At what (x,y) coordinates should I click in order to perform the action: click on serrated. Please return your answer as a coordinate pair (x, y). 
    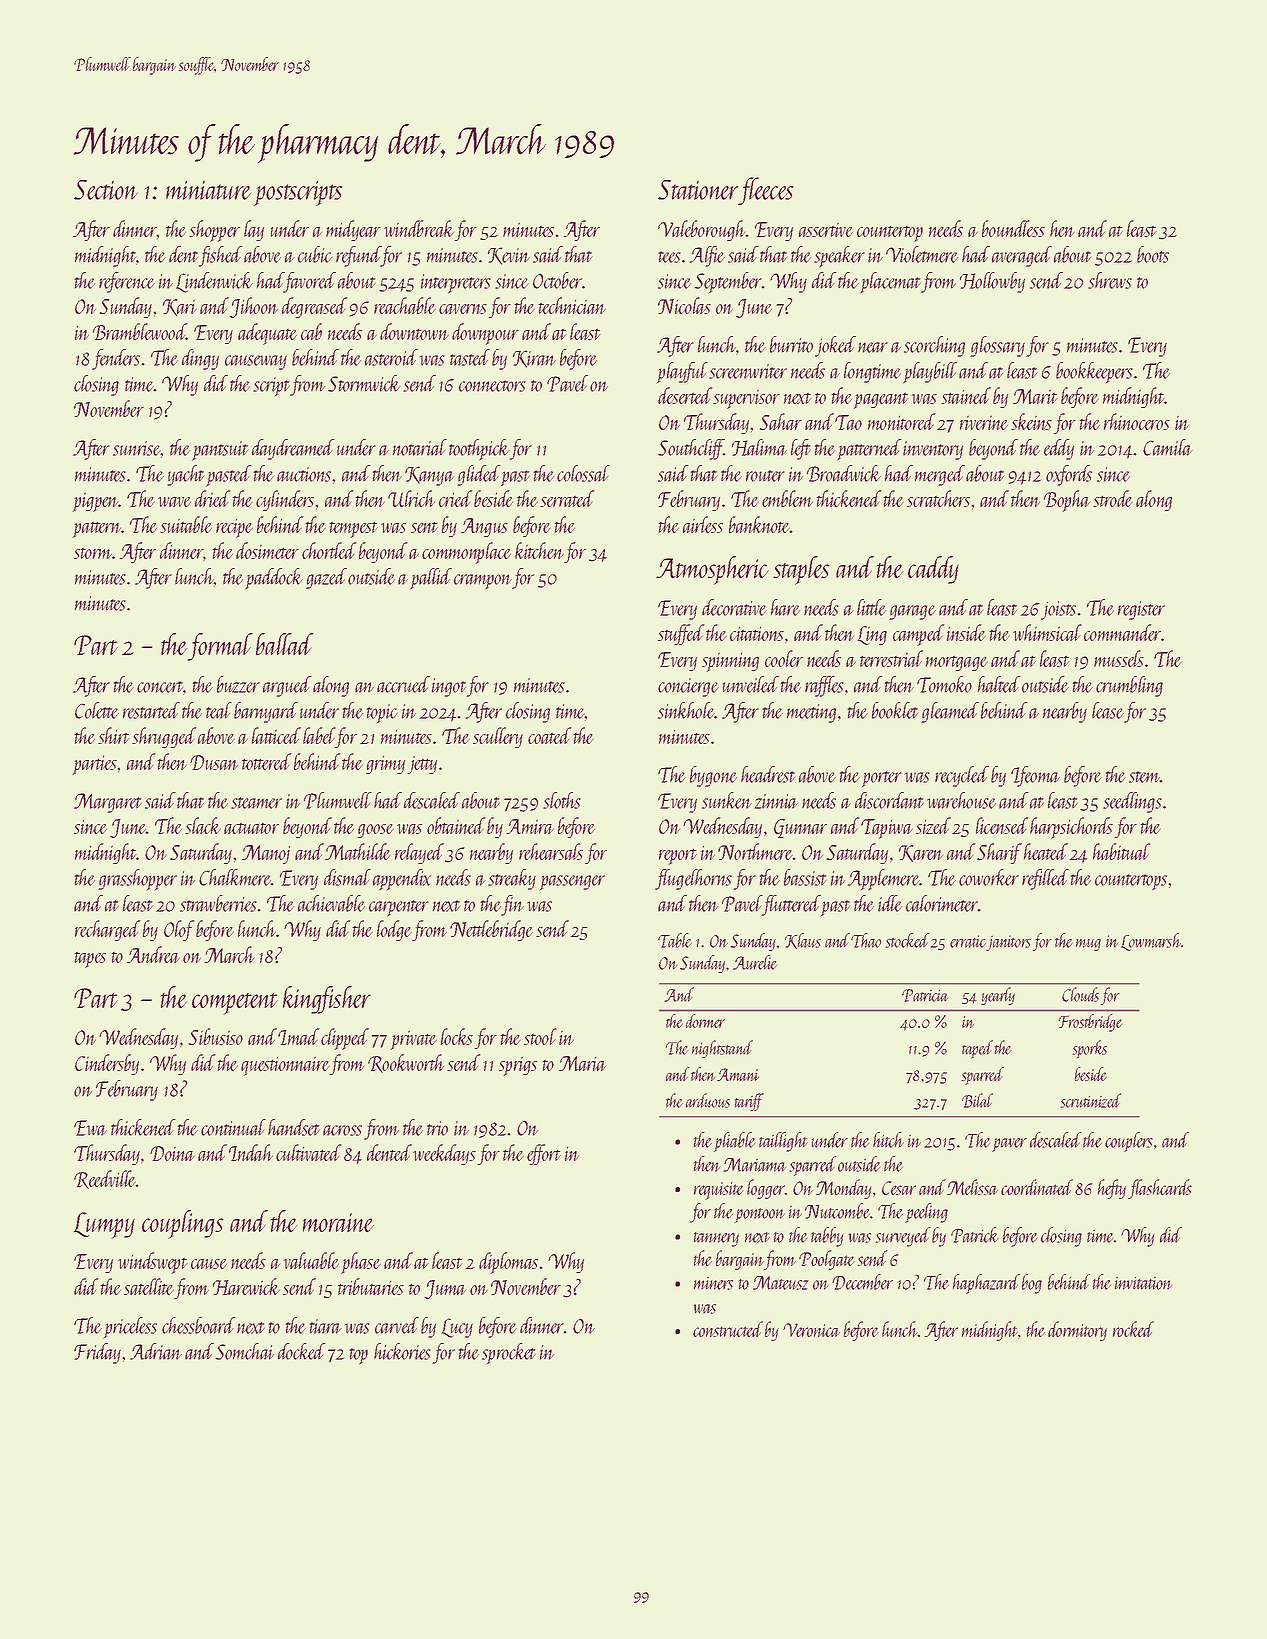
    Looking at the image, I should click on (567, 498).
